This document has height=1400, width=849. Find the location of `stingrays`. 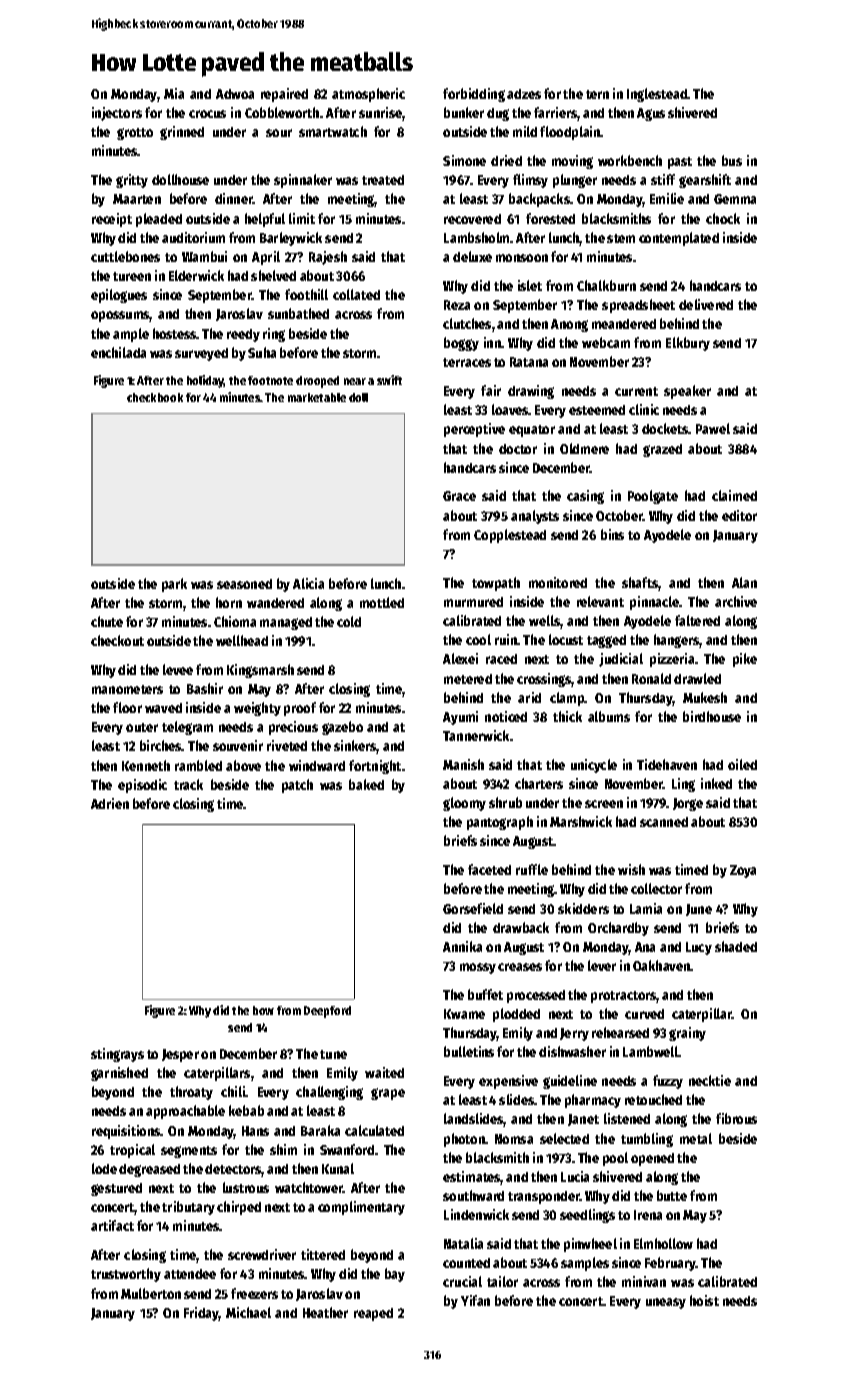

stingrays is located at coordinates (117, 1055).
